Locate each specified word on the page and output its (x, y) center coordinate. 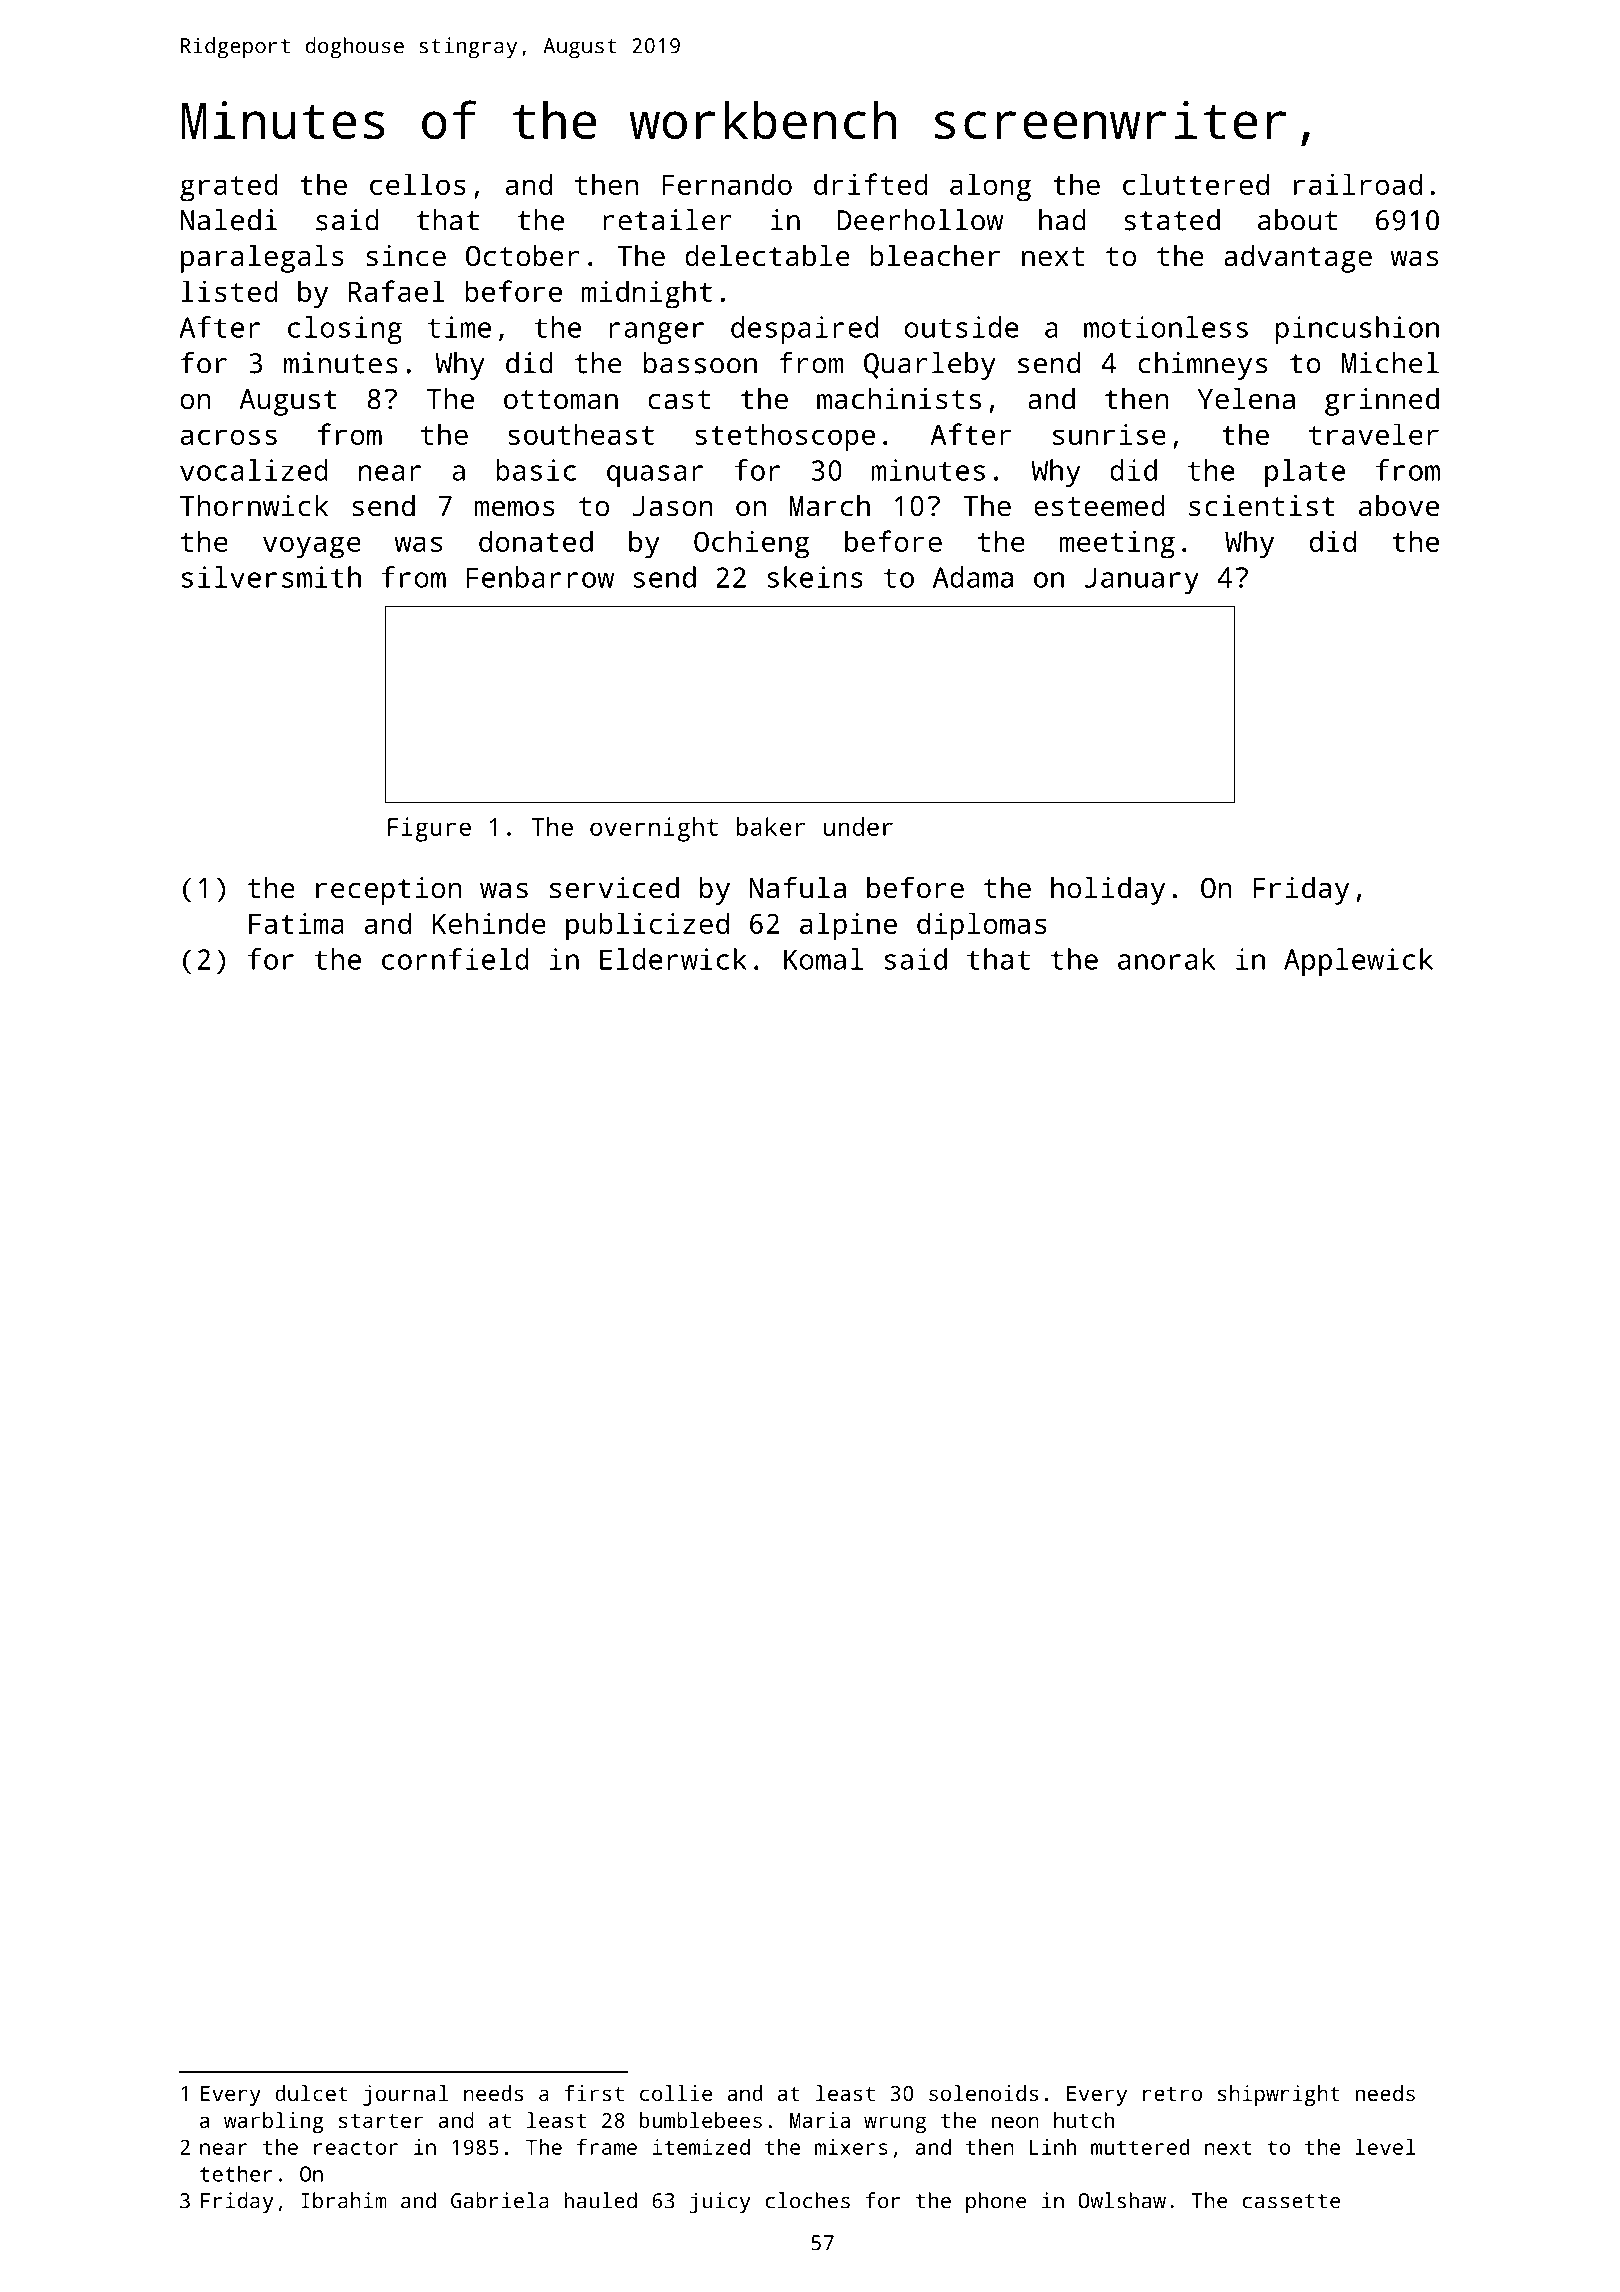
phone (996, 2203)
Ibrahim (344, 2200)
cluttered (1196, 184)
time (459, 327)
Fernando (727, 184)
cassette (1291, 2201)
